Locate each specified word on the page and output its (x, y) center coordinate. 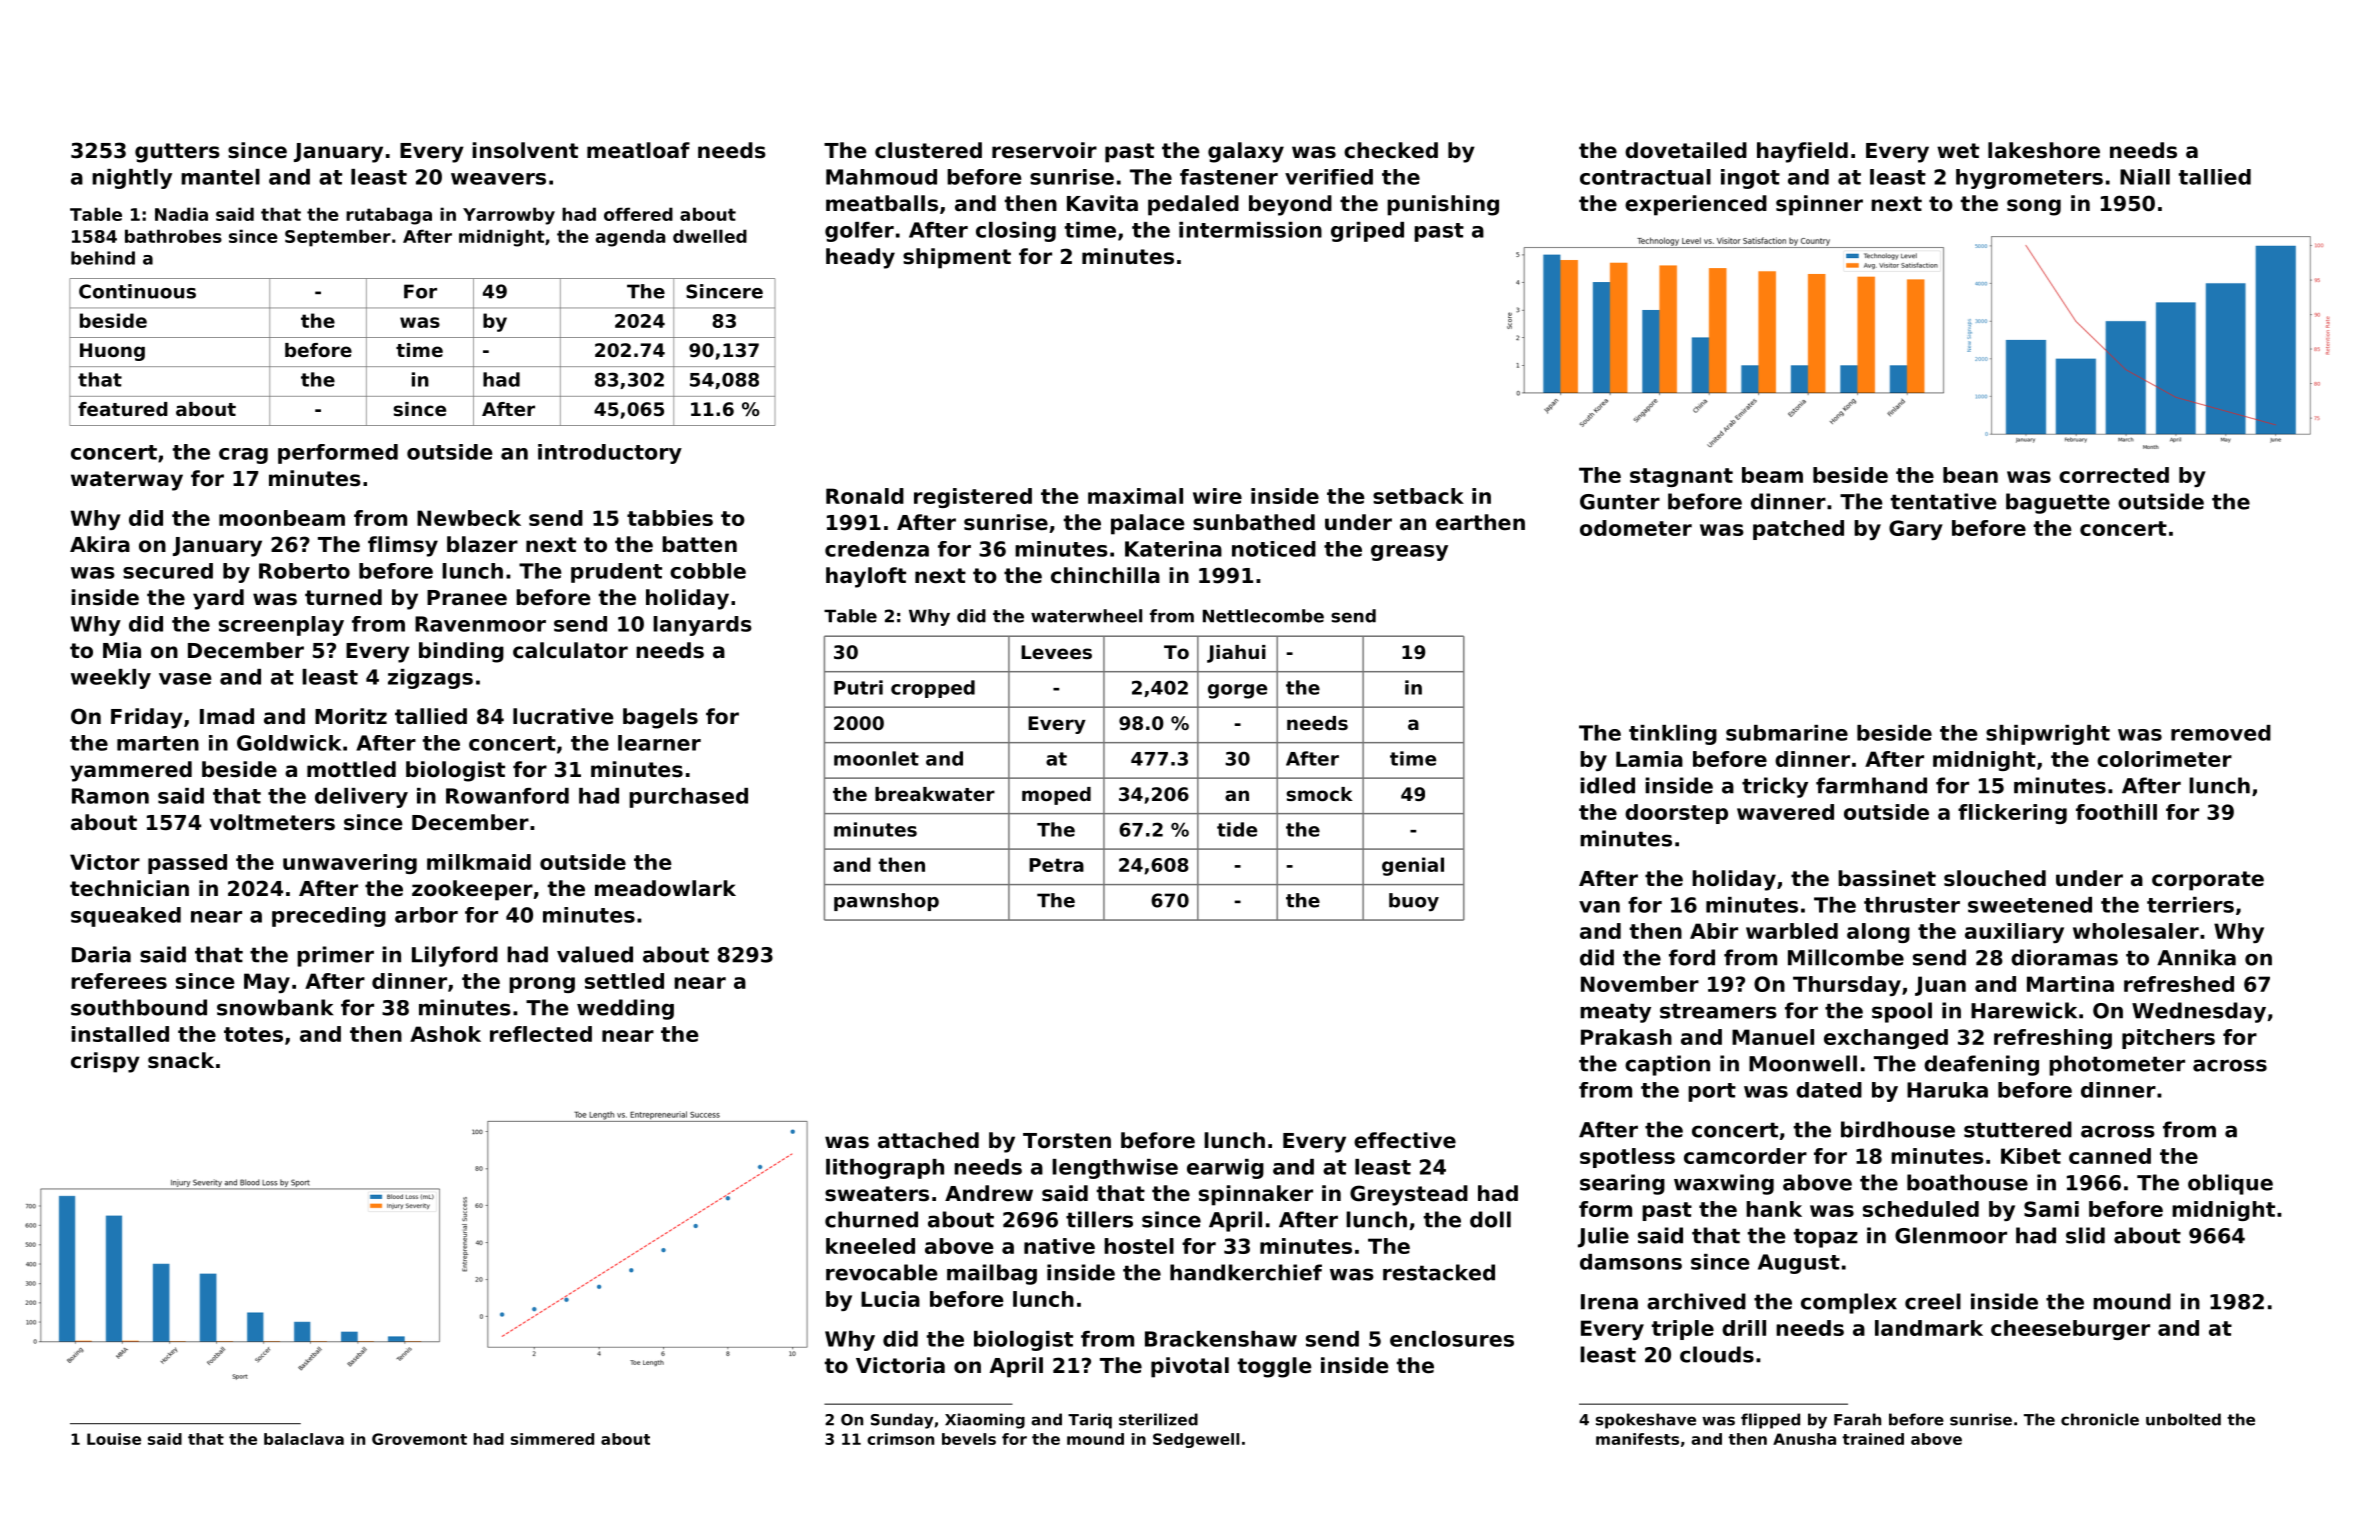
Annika (2196, 957)
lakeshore (2044, 150)
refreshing (2053, 1039)
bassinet (1887, 878)
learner (659, 743)
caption (1667, 1065)
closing (1016, 232)
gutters (177, 153)
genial (1413, 866)
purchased (688, 798)
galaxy (1246, 152)
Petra (1056, 865)
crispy (105, 1062)
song (2034, 207)
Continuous (137, 291)
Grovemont (419, 1439)
